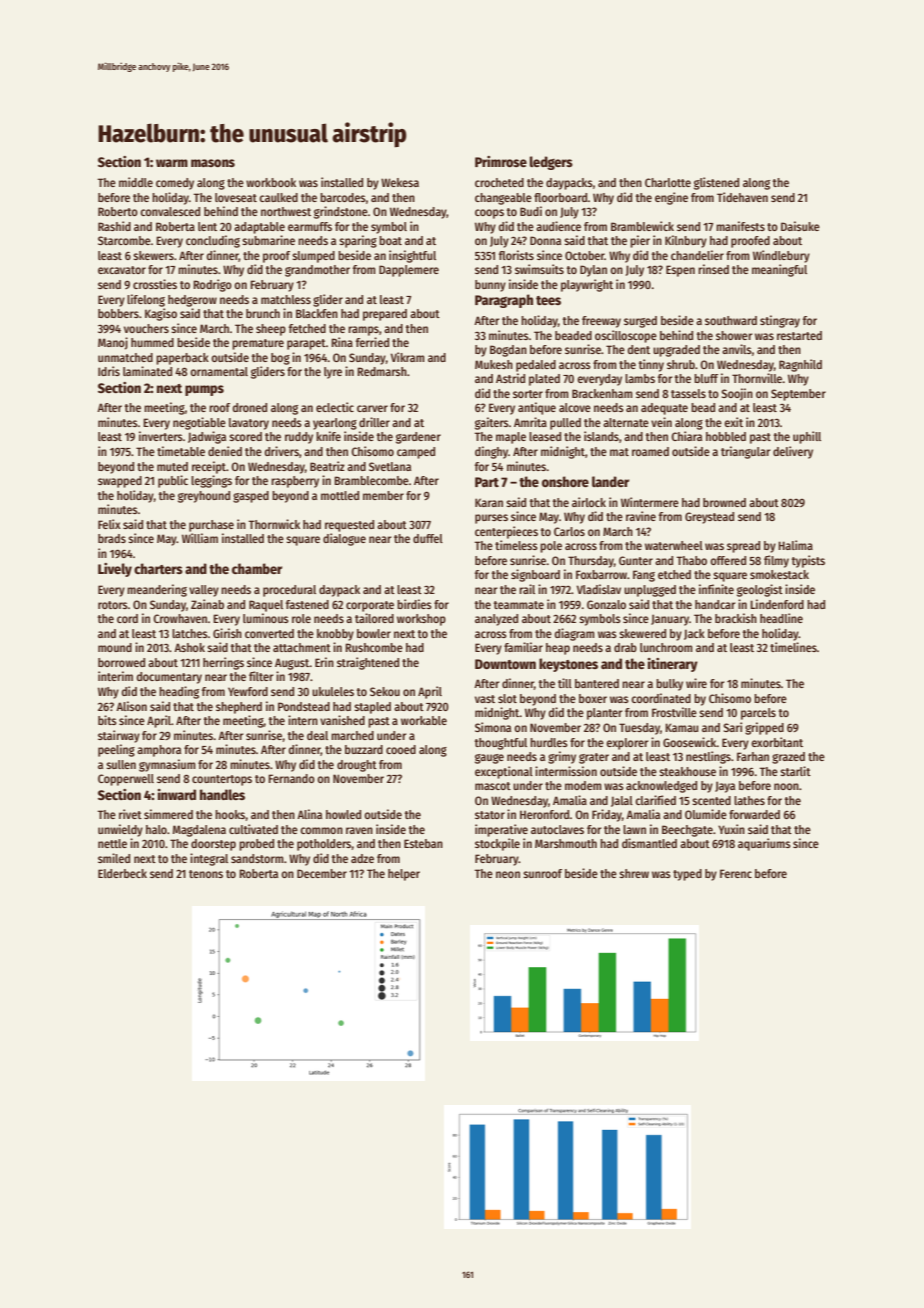 The height and width of the page is (1308, 924). I want to click on Ferenc, so click(736, 873).
